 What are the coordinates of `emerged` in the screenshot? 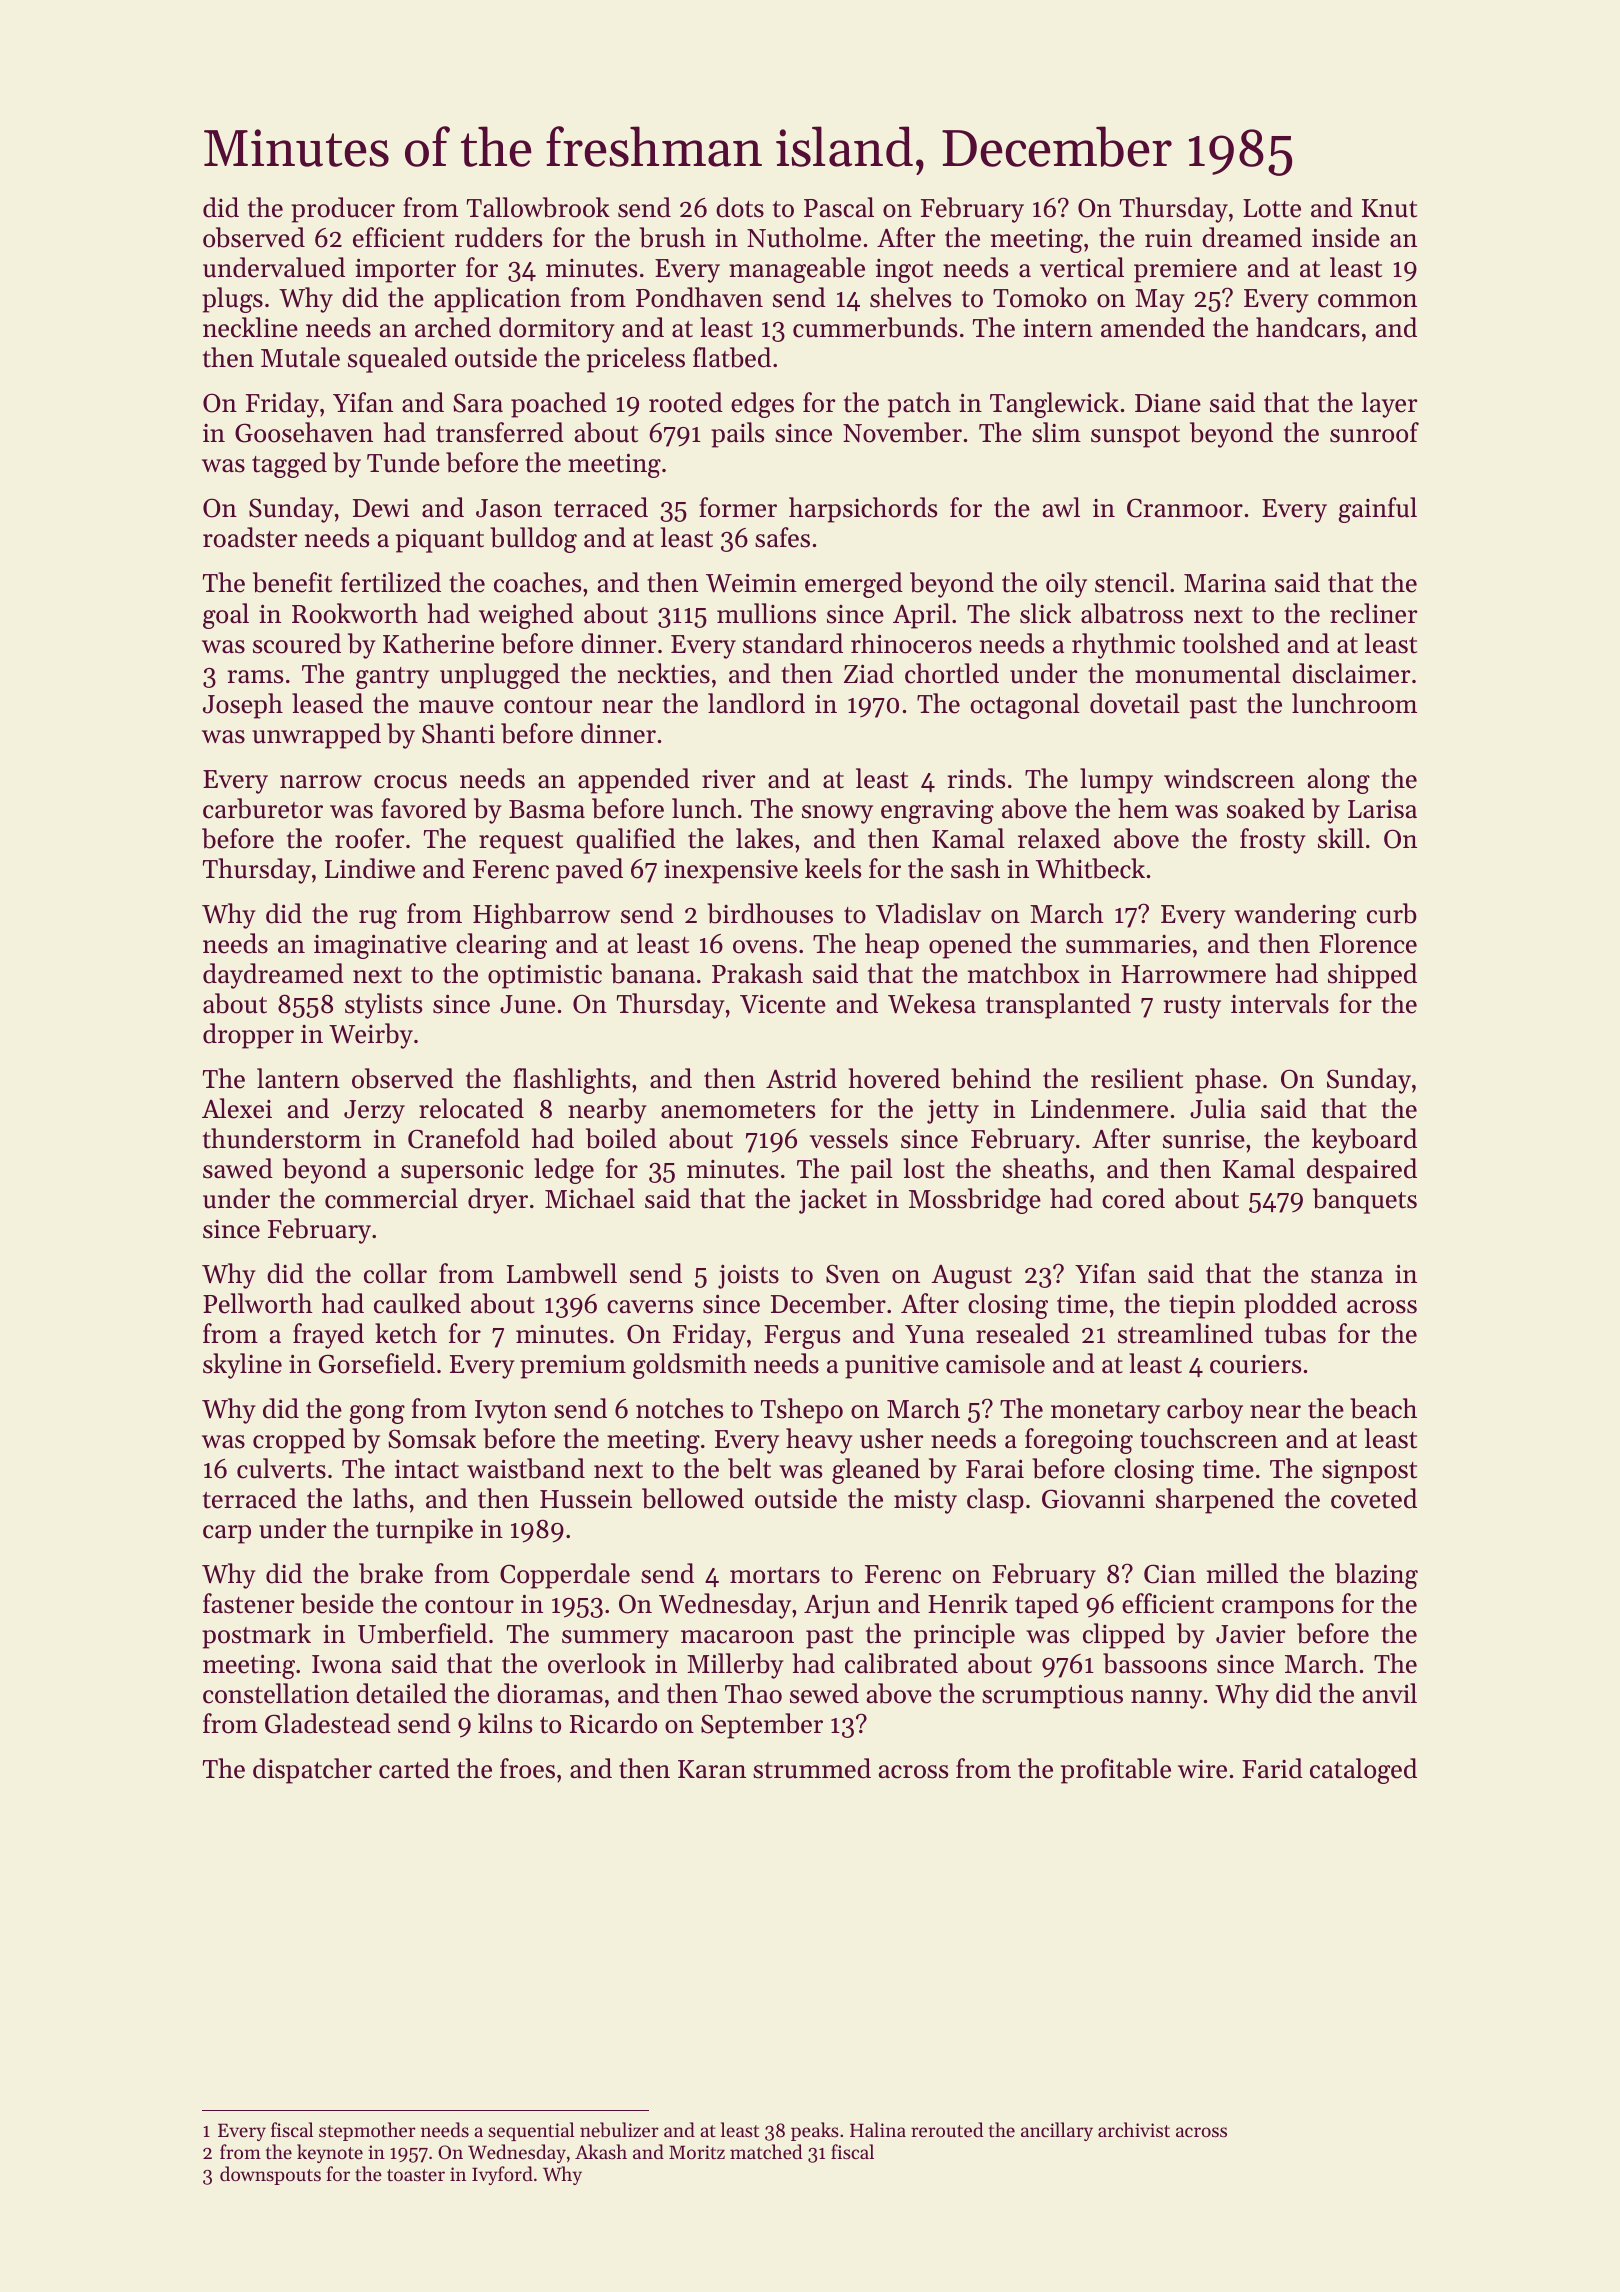 It's located at (854, 585).
